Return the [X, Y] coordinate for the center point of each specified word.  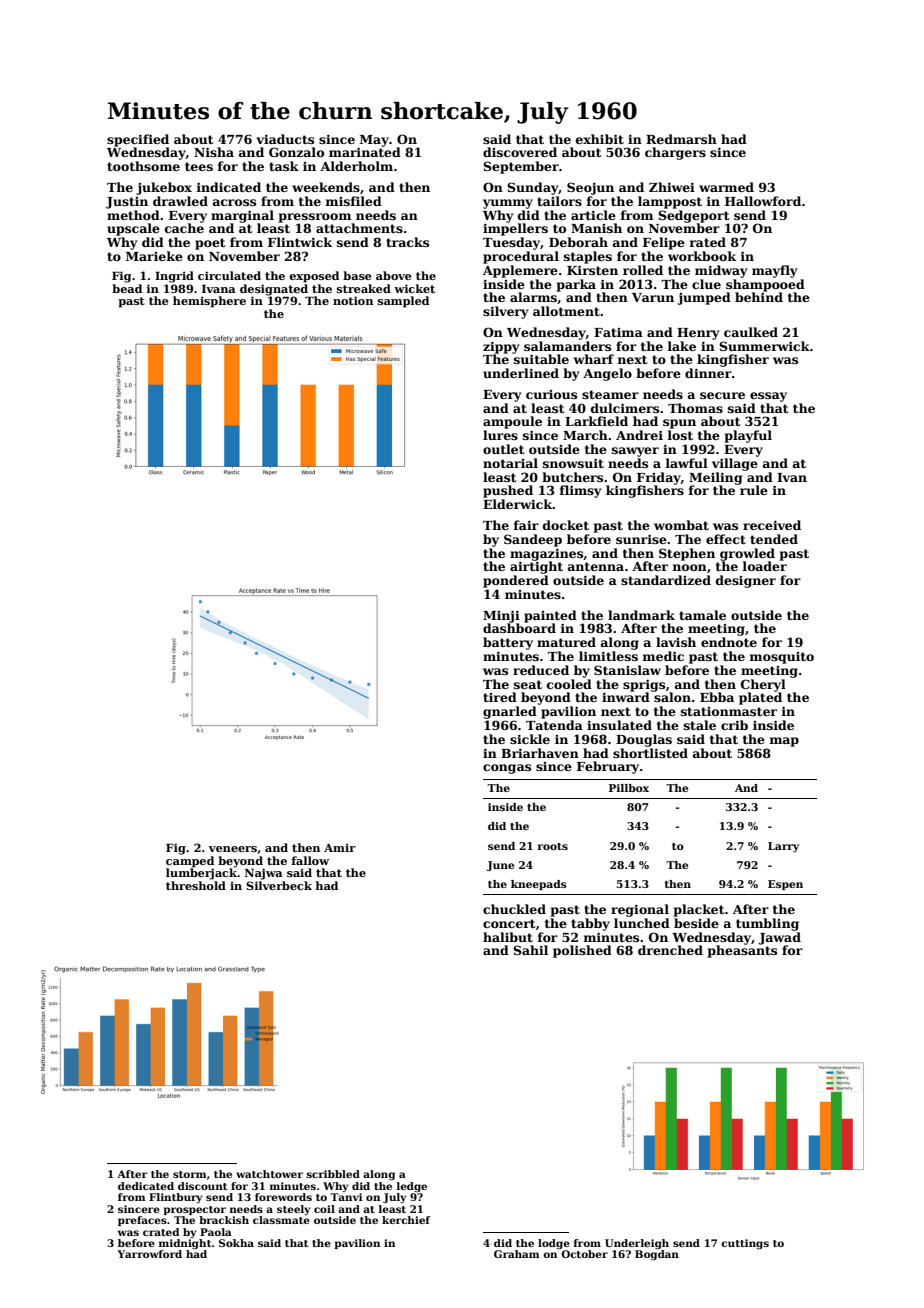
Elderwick [518, 504]
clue [706, 284]
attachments [359, 228]
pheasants [742, 951]
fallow [310, 860]
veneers [233, 849]
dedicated [146, 1186]
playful [748, 436]
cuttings [745, 1244]
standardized [666, 580]
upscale [133, 229]
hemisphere [209, 302]
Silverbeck [279, 885]
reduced [541, 670]
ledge [412, 1187]
